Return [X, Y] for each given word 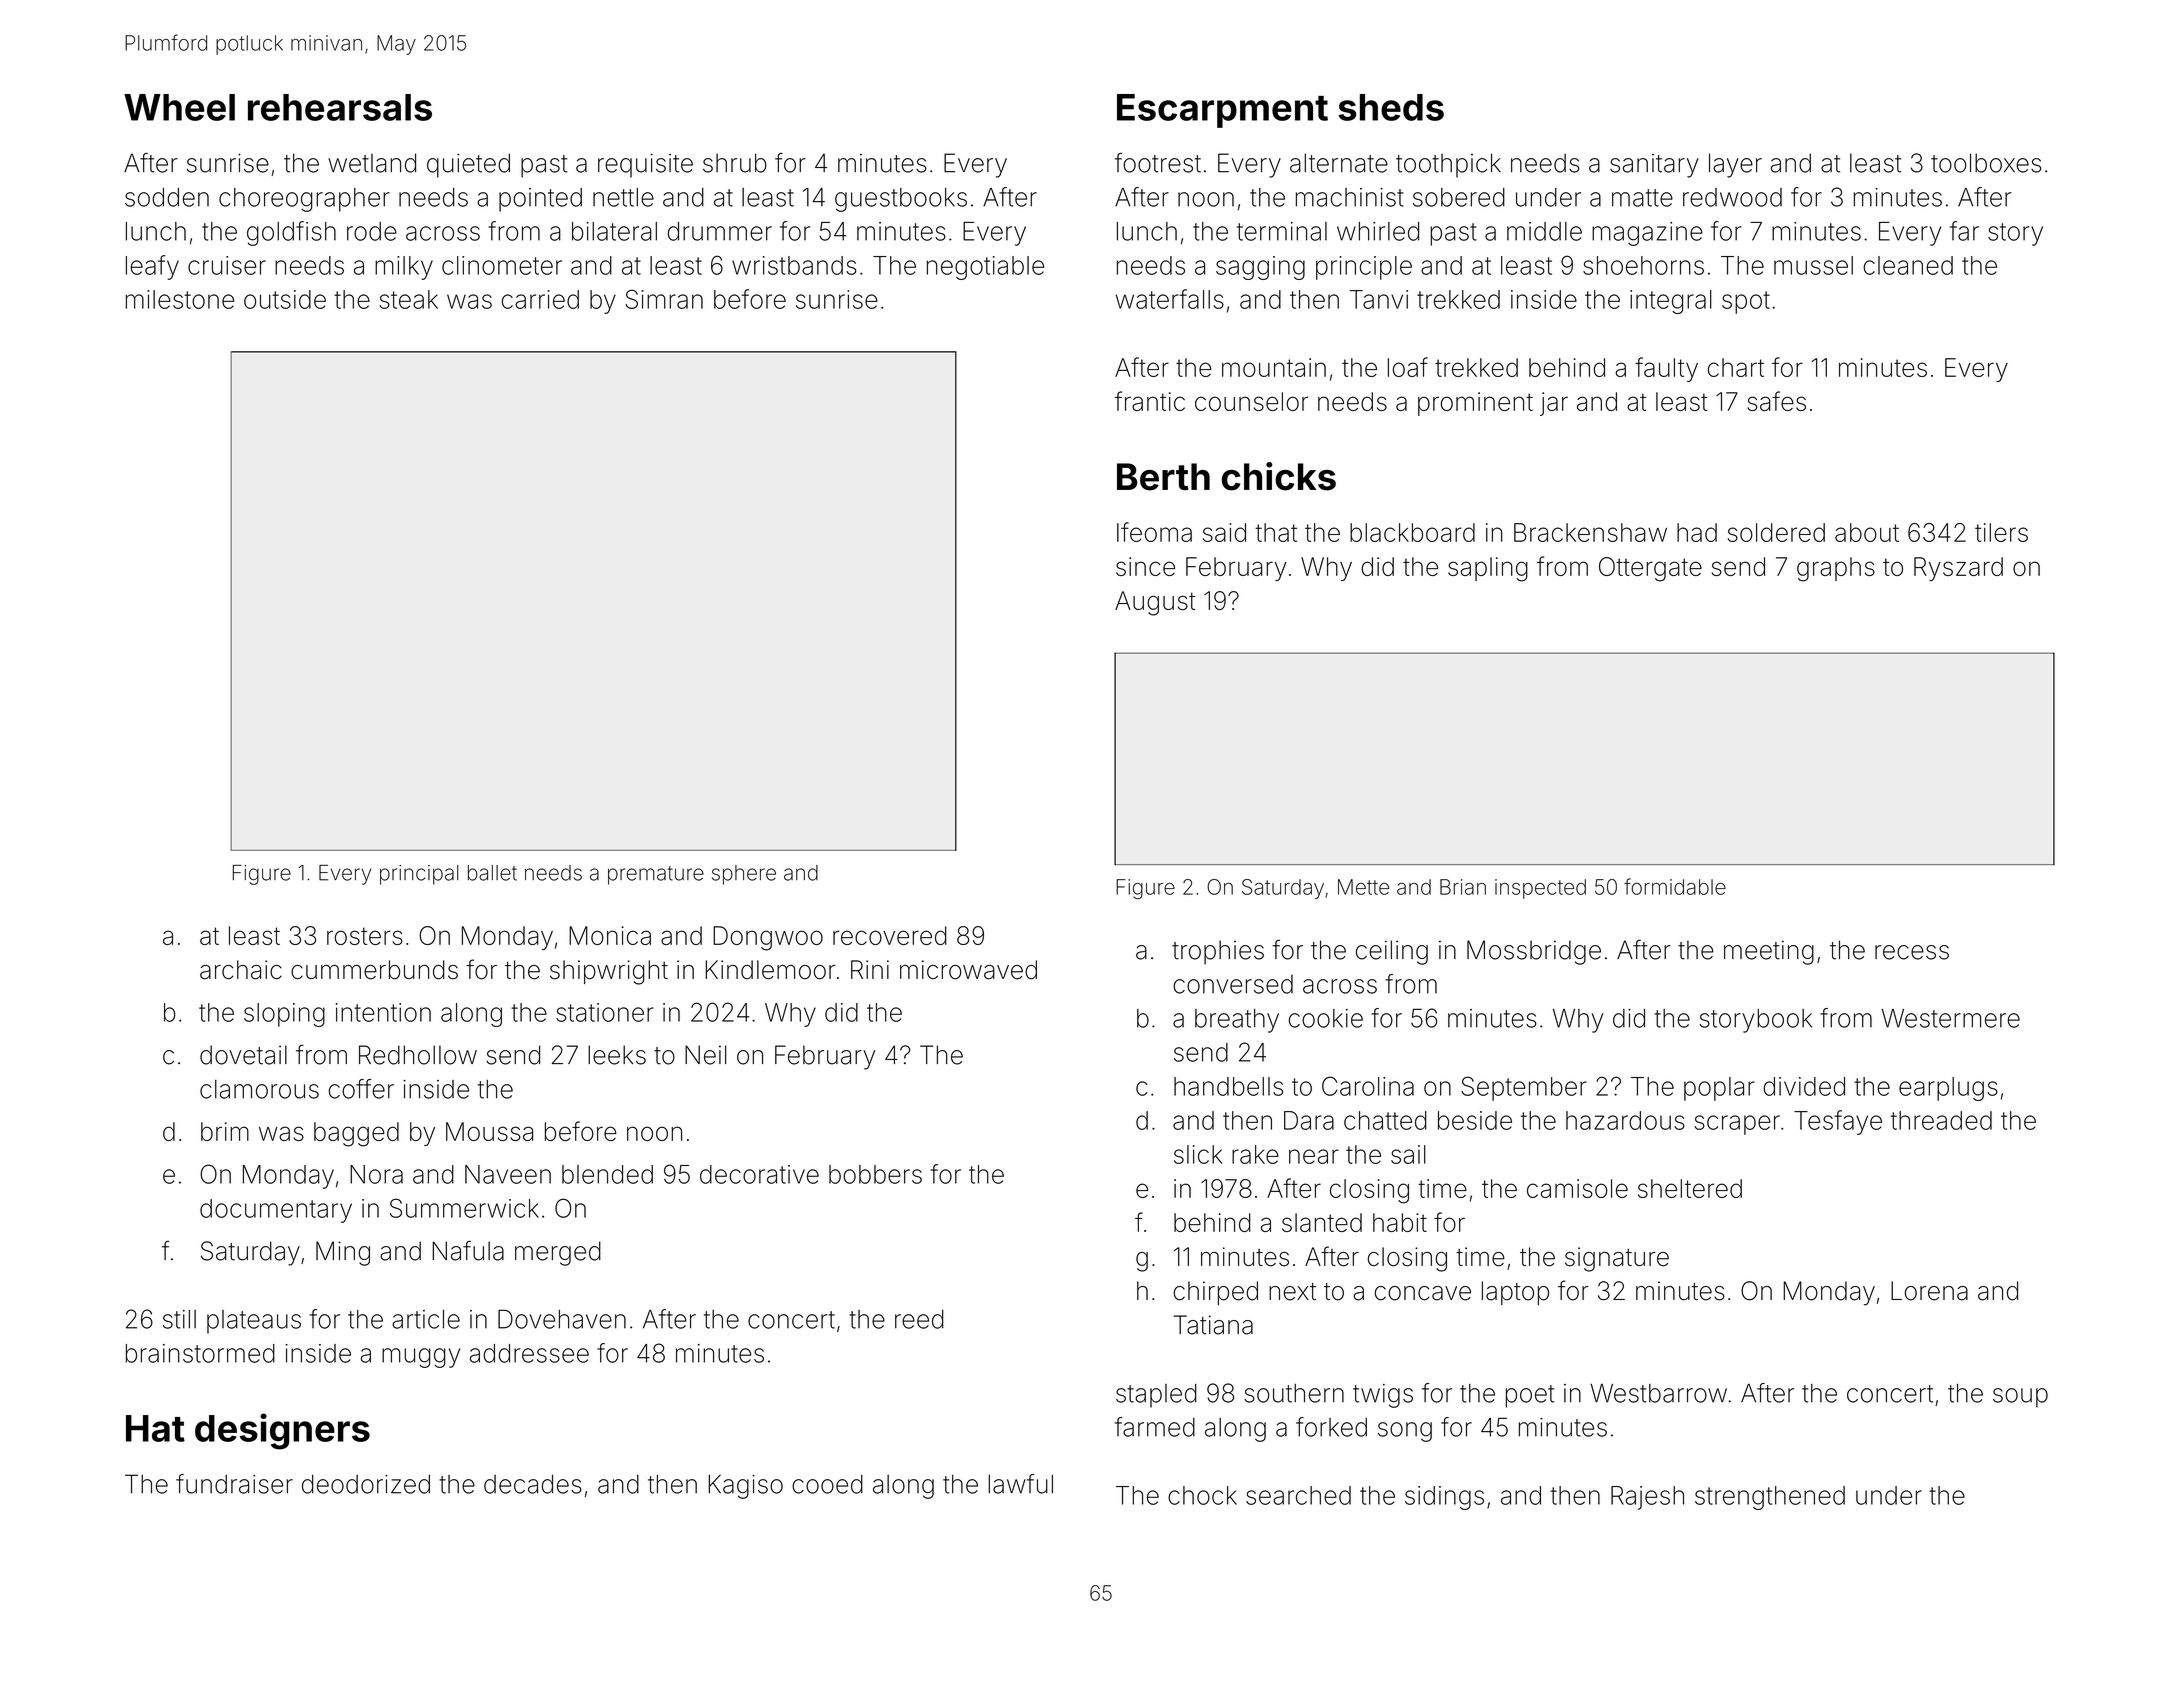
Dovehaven [562, 1319]
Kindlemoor [770, 970]
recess [1912, 952]
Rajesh [1647, 1498]
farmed [1155, 1427]
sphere [744, 875]
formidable [1675, 886]
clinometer [502, 265]
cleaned [1908, 265]
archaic [241, 970]
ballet [492, 873]
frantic [1150, 401]
